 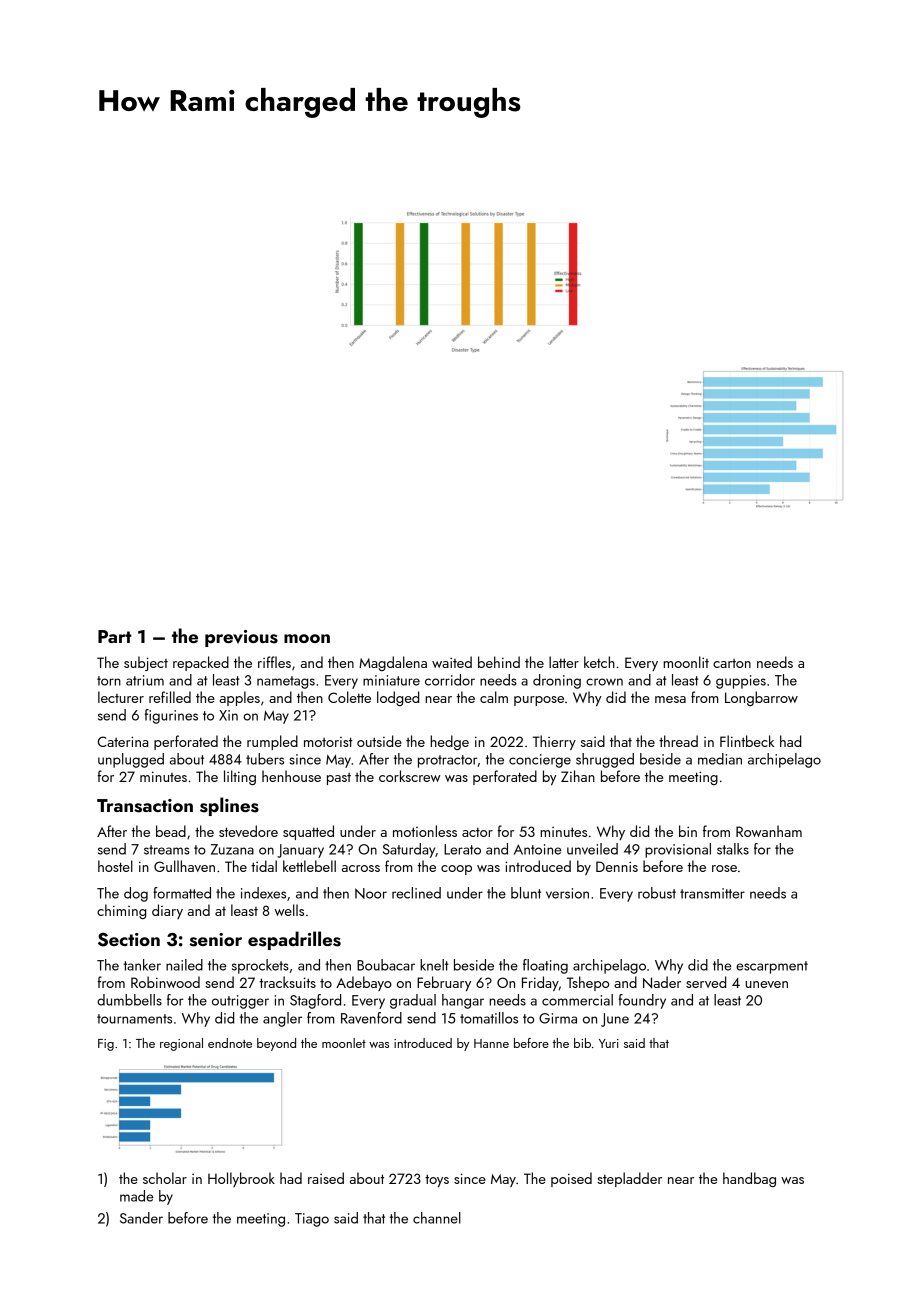 What do you see at coordinates (599, 662) in the image?
I see `ketch` at bounding box center [599, 662].
